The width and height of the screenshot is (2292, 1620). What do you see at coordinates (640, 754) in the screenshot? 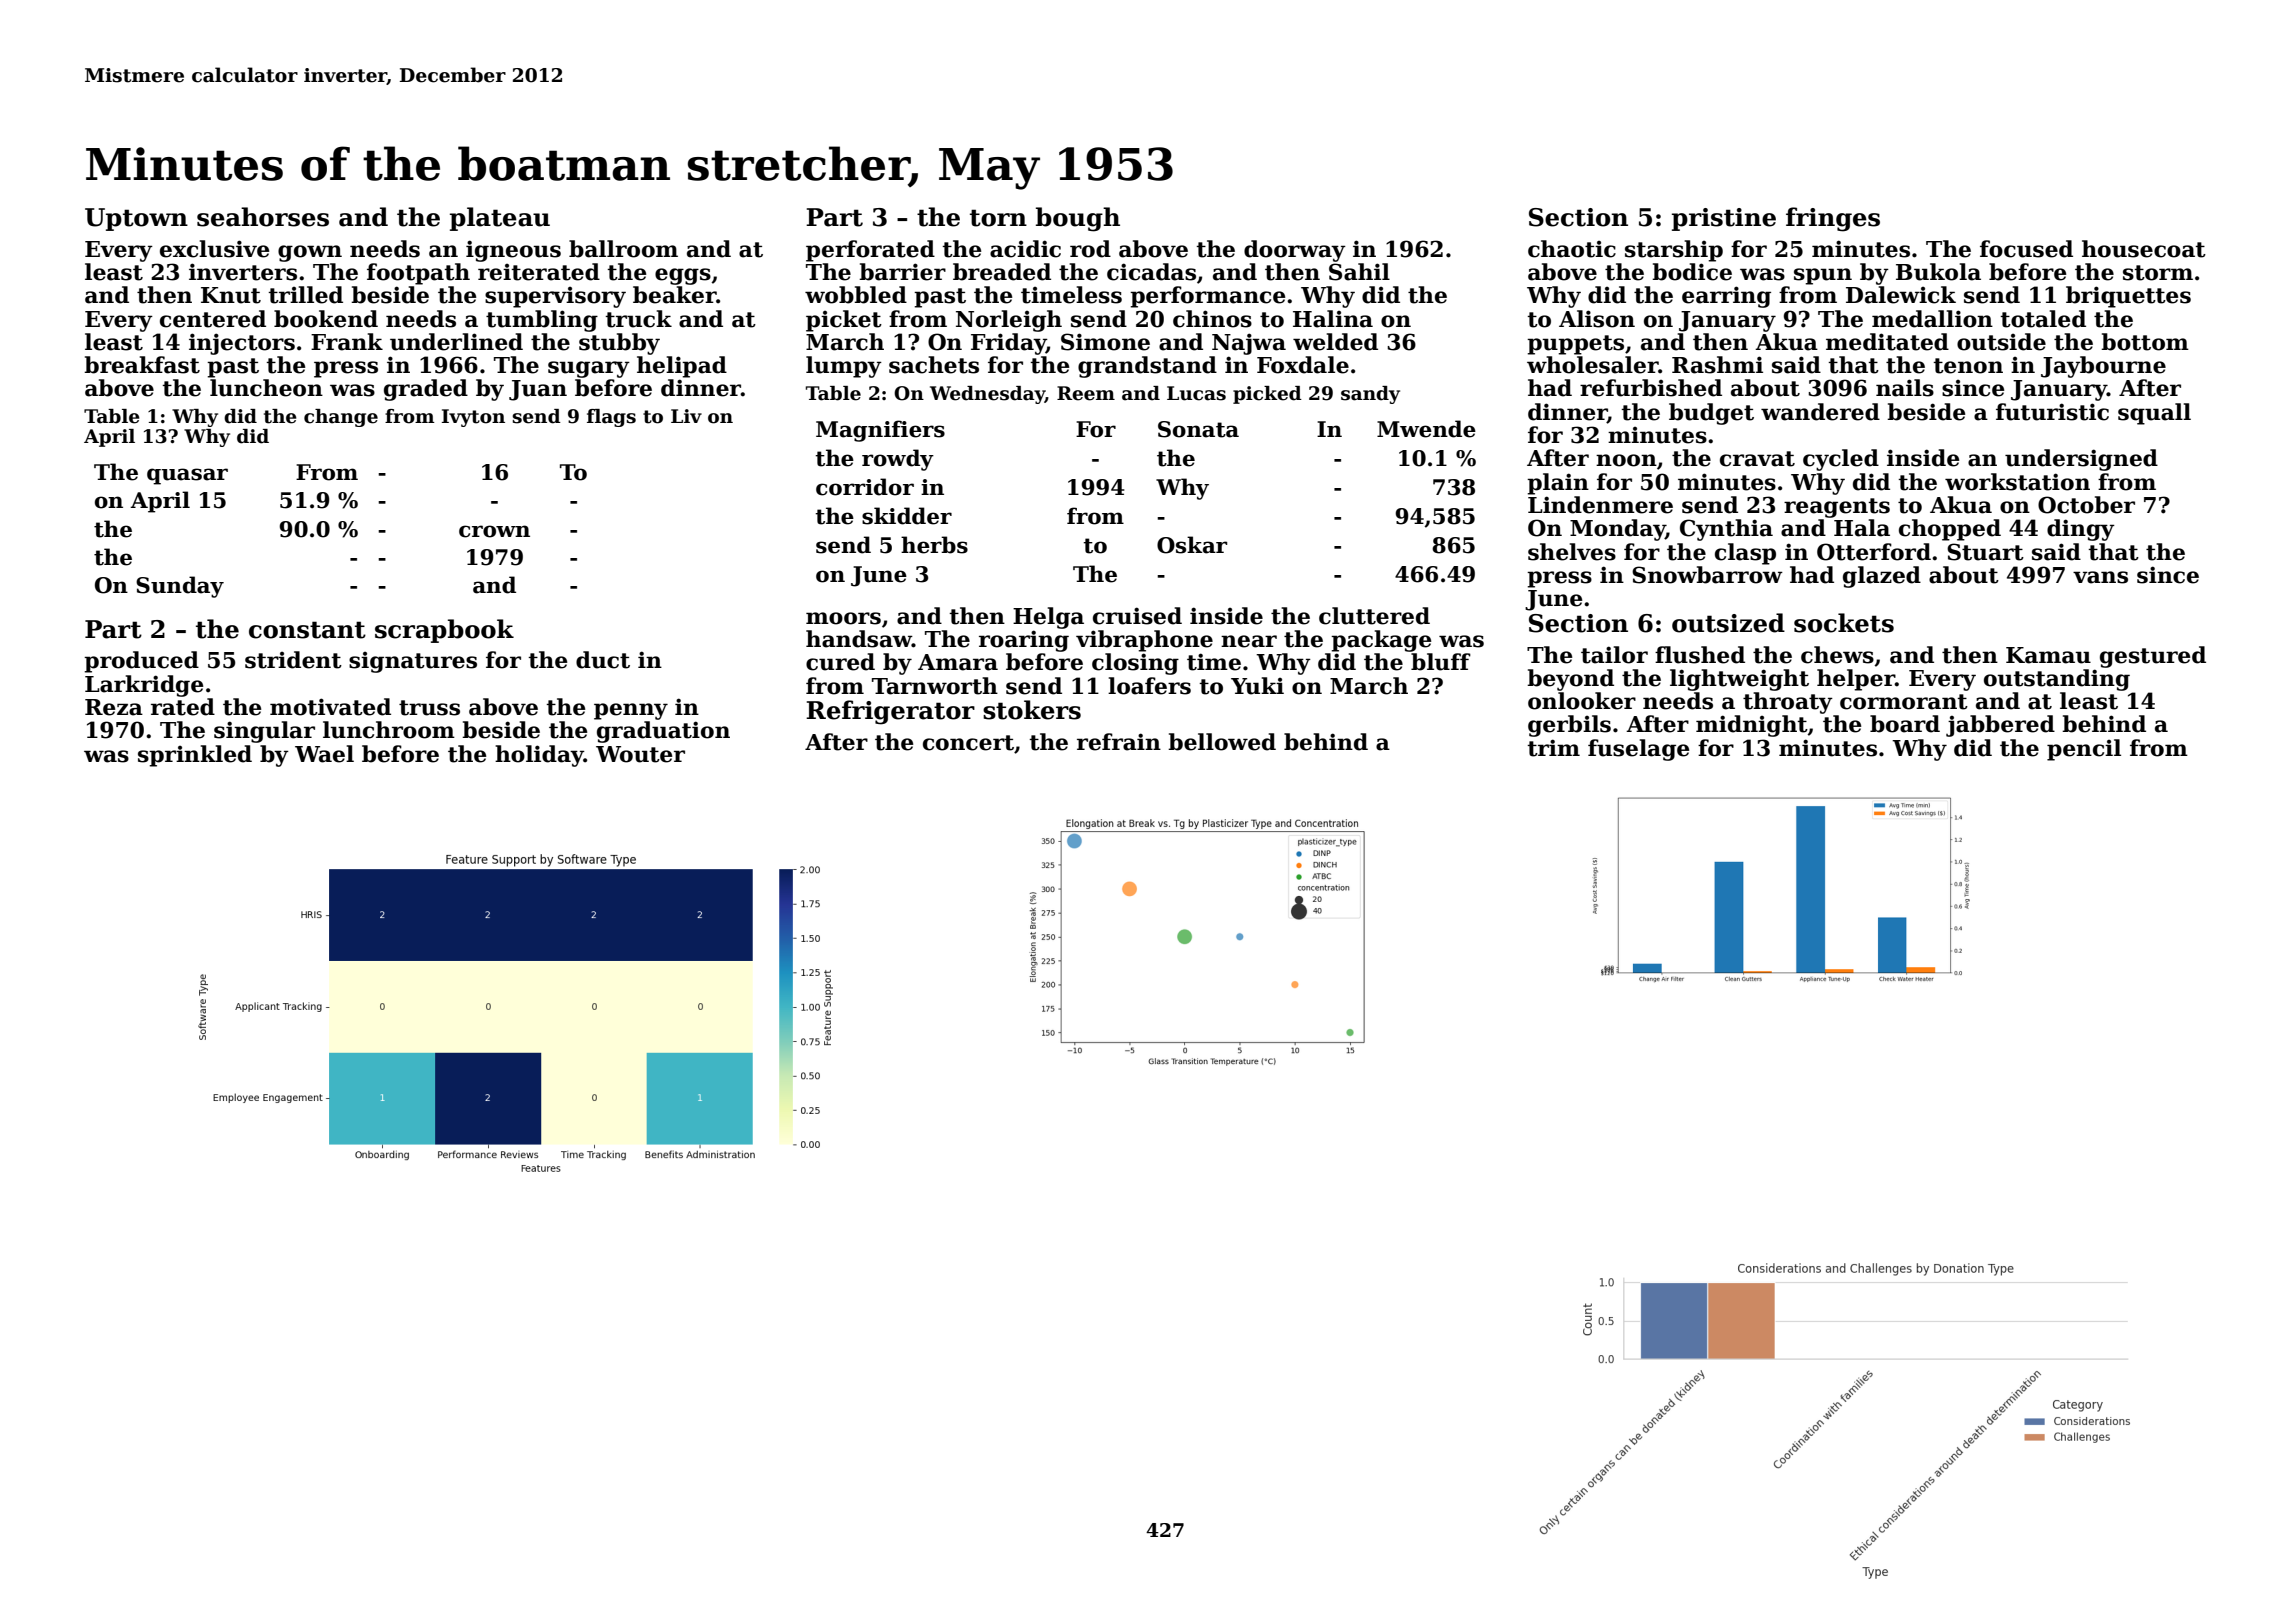
I see `Wouter` at bounding box center [640, 754].
